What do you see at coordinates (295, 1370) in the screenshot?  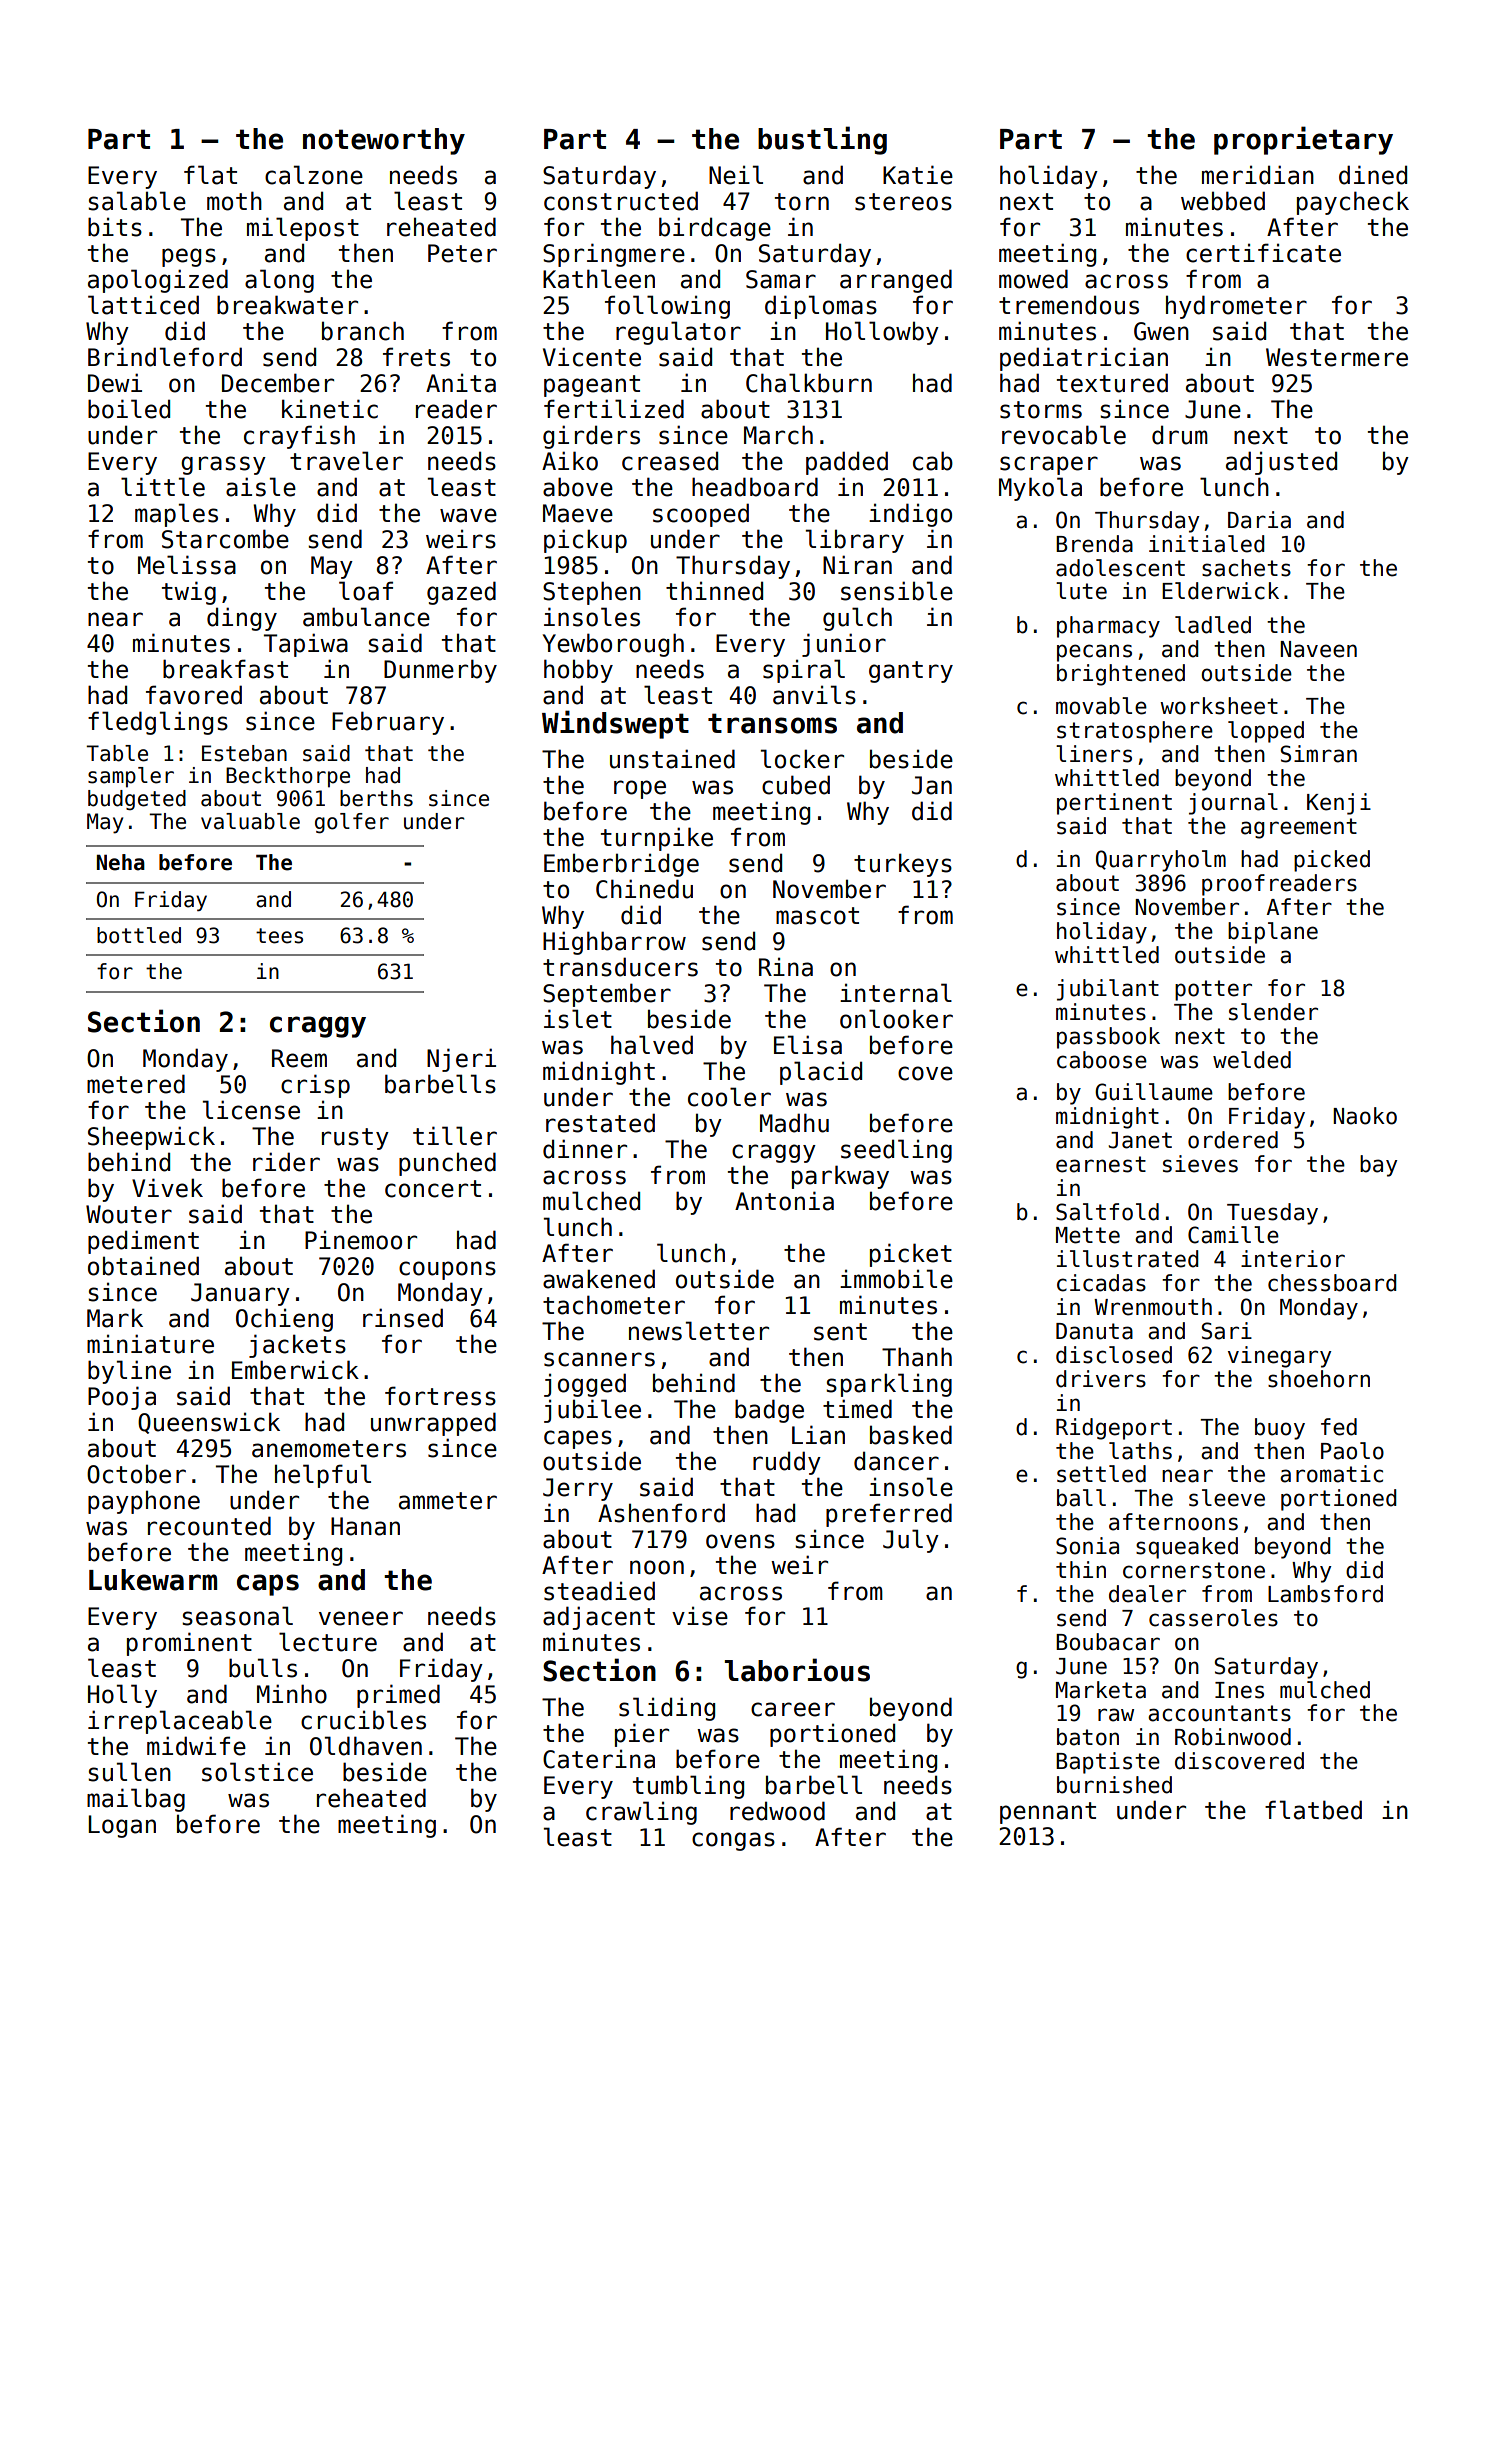 I see `Emberwick` at bounding box center [295, 1370].
